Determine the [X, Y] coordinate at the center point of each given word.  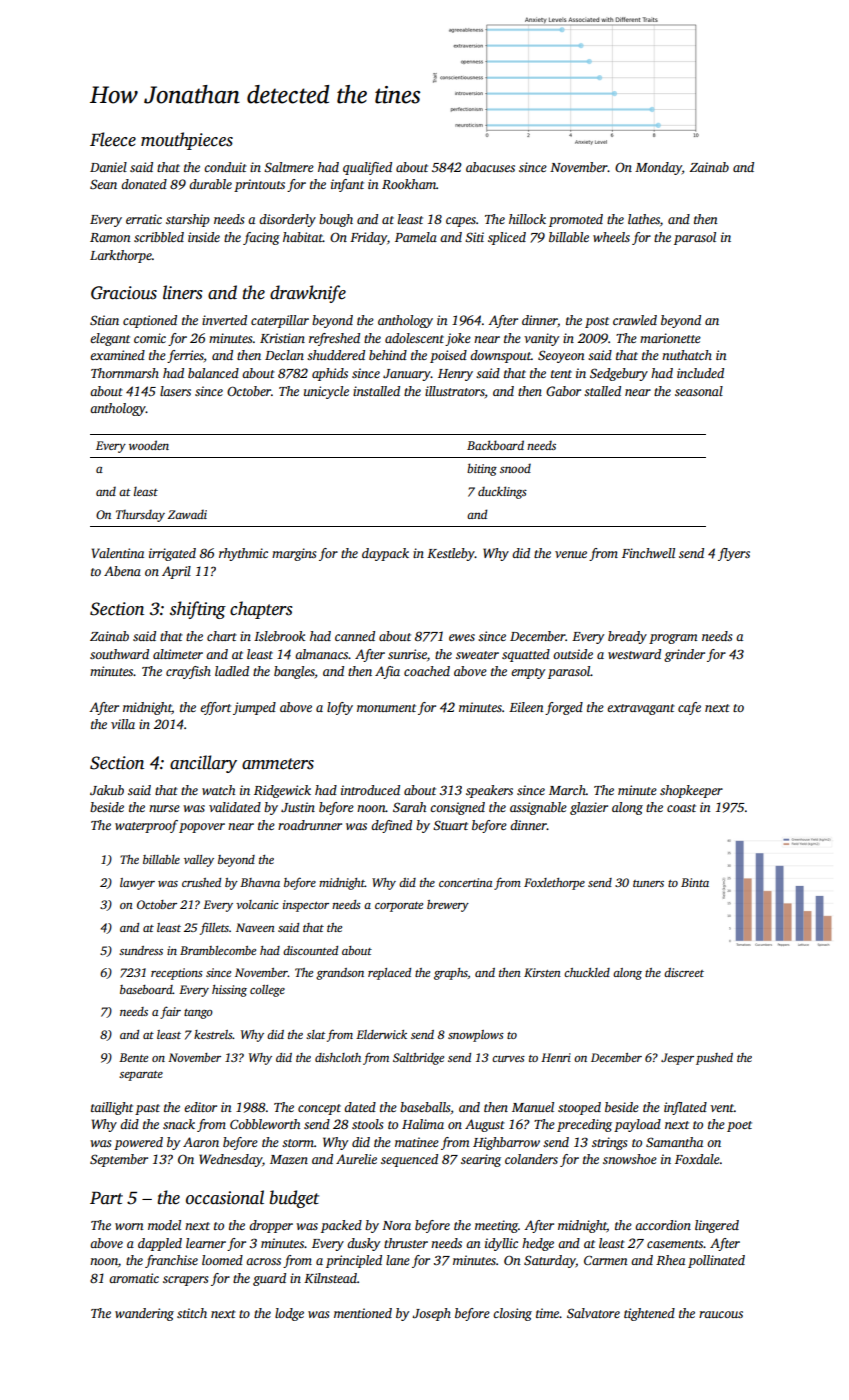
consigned [457, 808]
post [597, 322]
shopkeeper [691, 791]
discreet [684, 972]
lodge [289, 1314]
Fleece [113, 139]
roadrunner [310, 825]
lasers [175, 391]
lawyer [137, 884]
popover [202, 828]
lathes [644, 219]
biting [482, 469]
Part [106, 1198]
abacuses [490, 167]
